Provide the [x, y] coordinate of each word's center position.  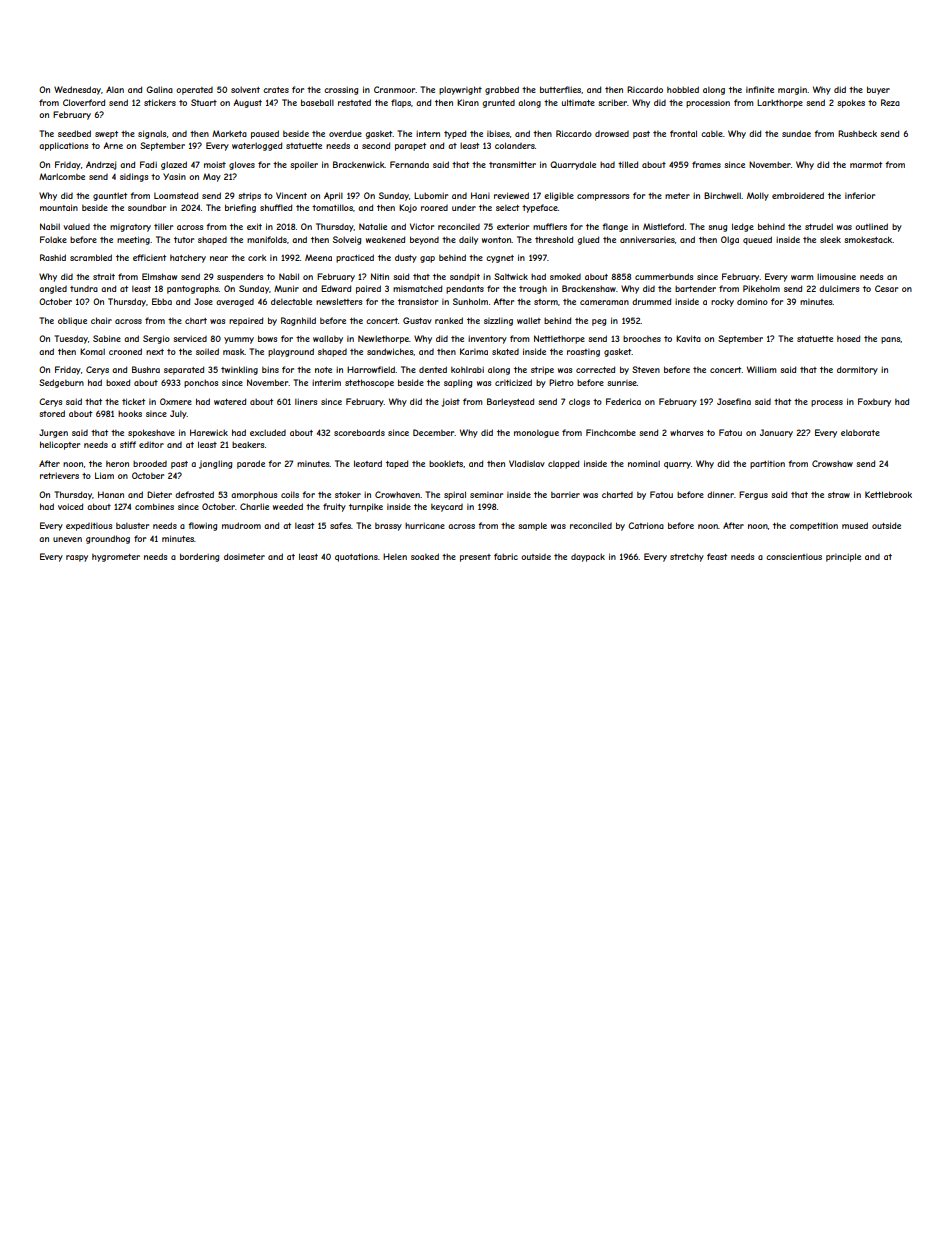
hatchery [188, 258]
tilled [628, 164]
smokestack [868, 239]
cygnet [500, 259]
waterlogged [257, 146]
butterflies [560, 89]
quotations [356, 557]
